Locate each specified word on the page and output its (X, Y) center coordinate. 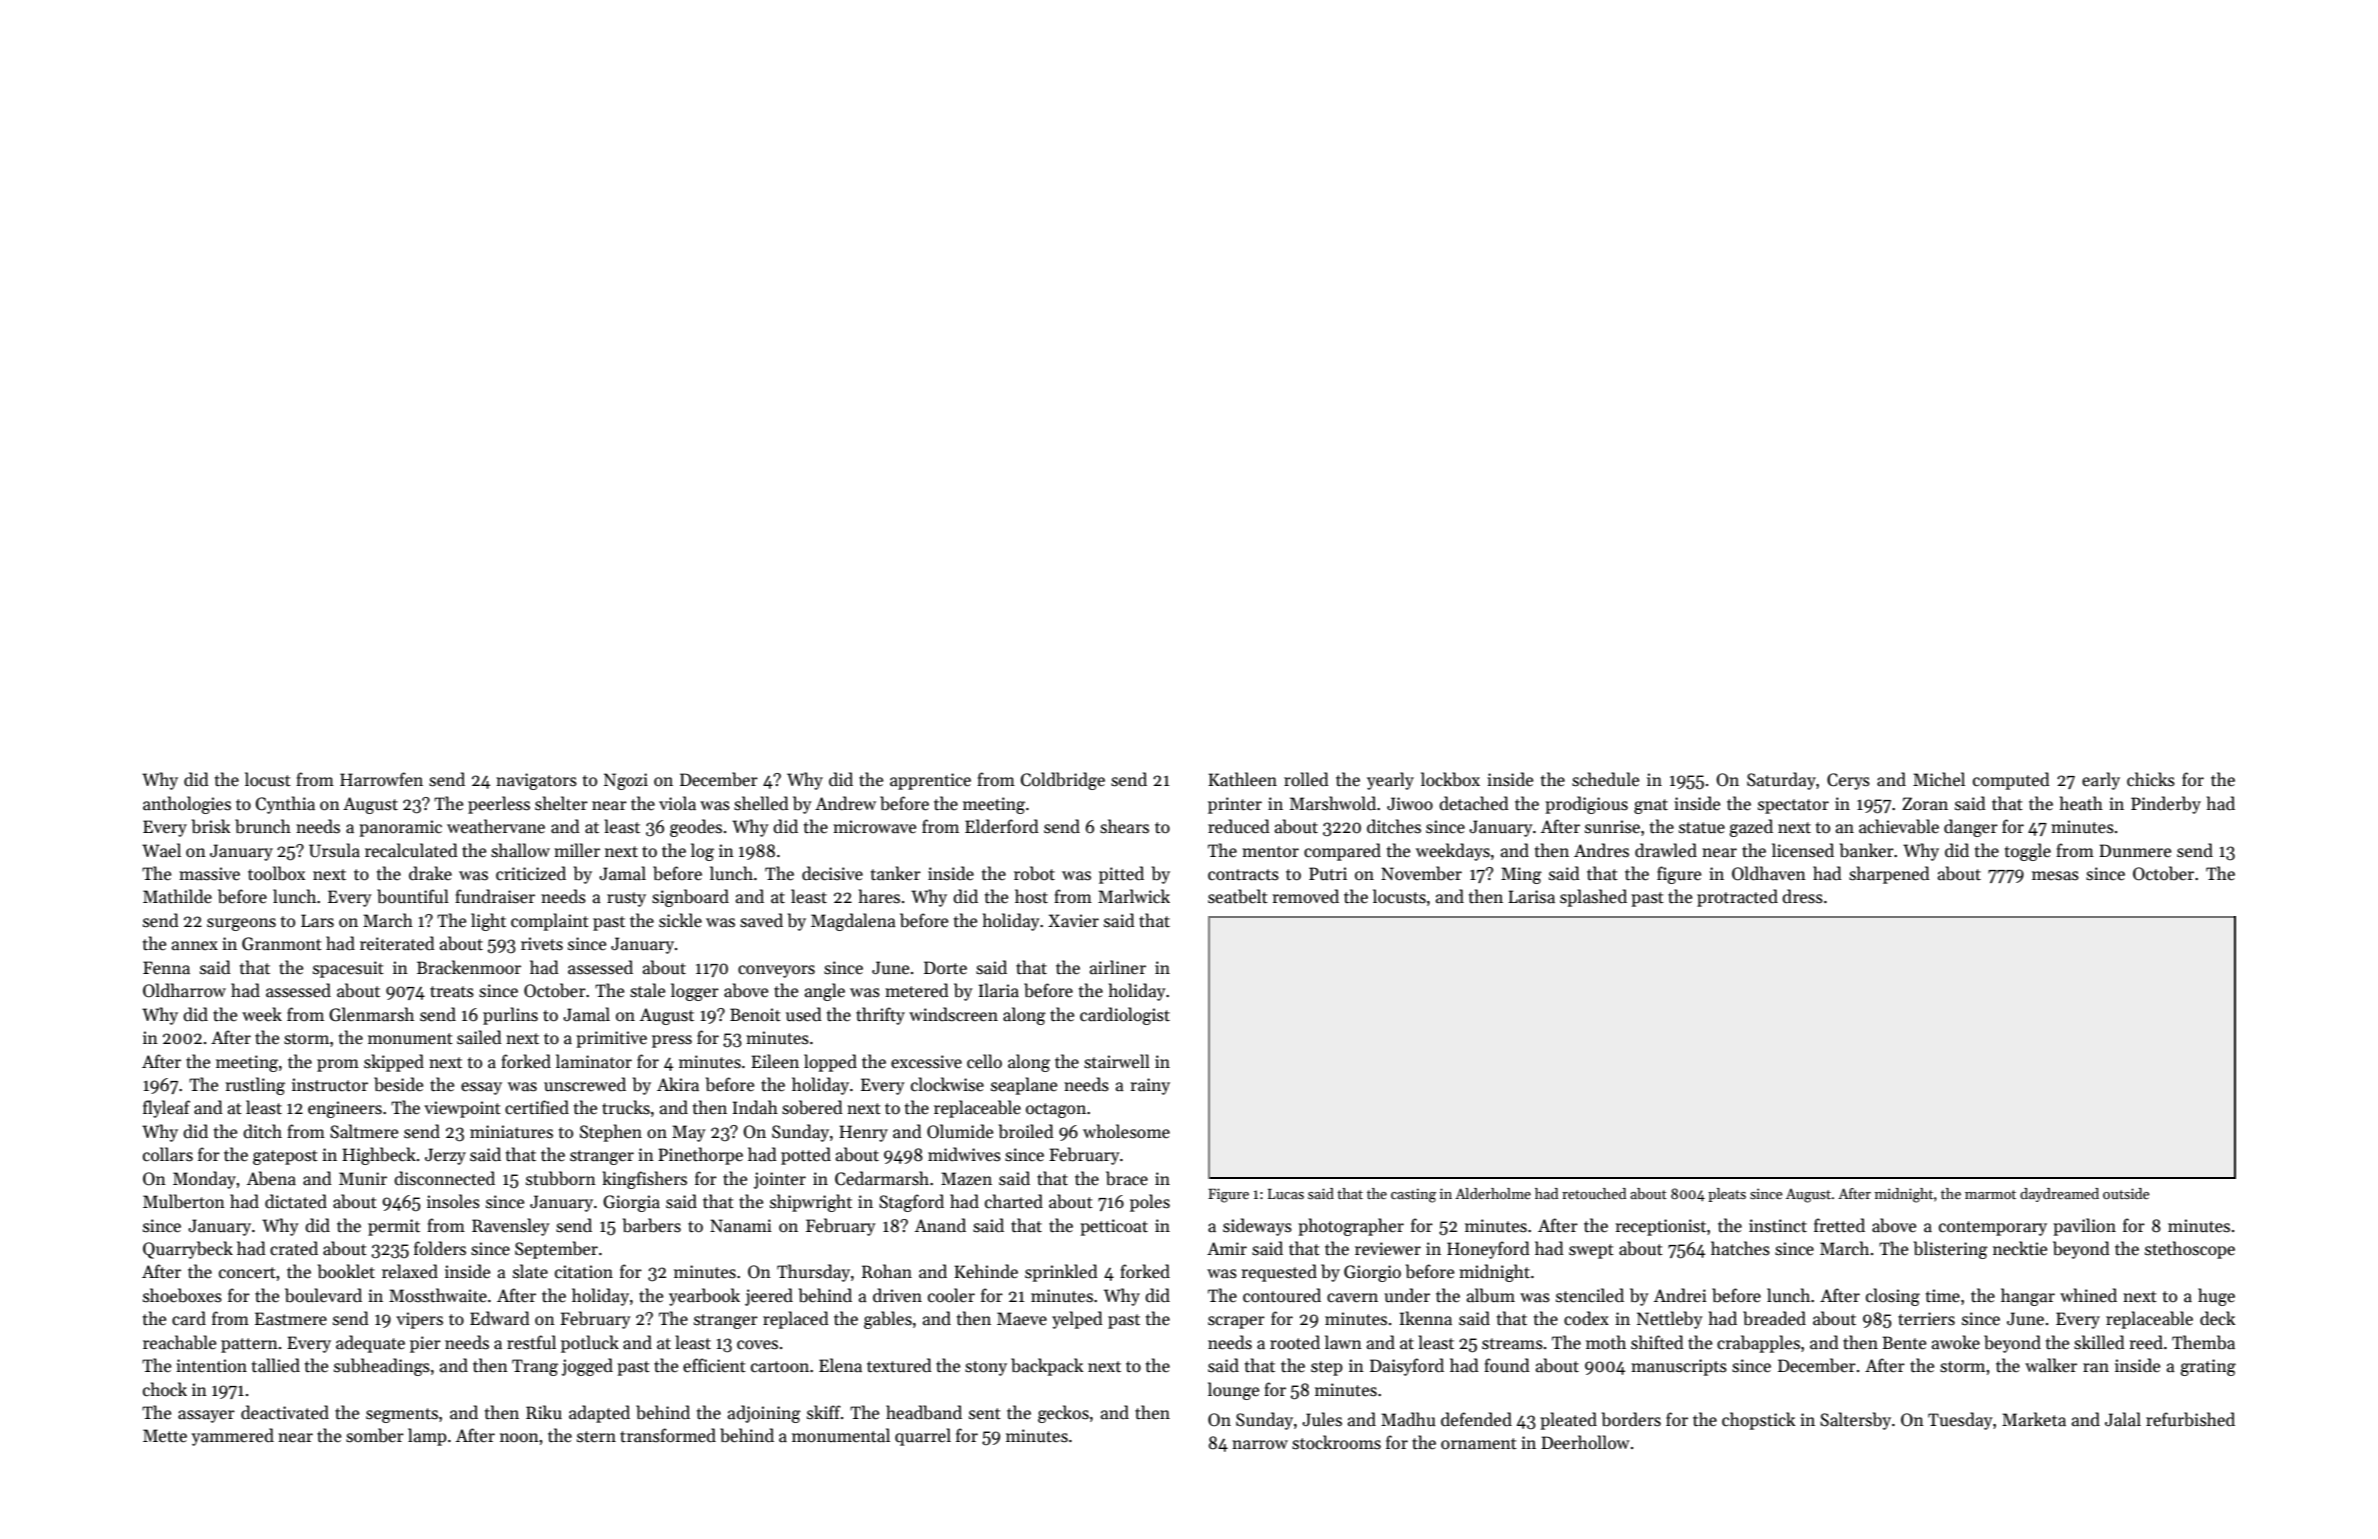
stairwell (1117, 1061)
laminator (594, 1061)
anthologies (187, 805)
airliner (1118, 967)
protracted (1737, 898)
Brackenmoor (469, 967)
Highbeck (379, 1156)
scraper (1236, 1322)
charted (1014, 1201)
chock (165, 1389)
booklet (346, 1271)
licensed (1803, 850)
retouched (1594, 1193)
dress (1802, 896)
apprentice (930, 781)
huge (2216, 1297)
